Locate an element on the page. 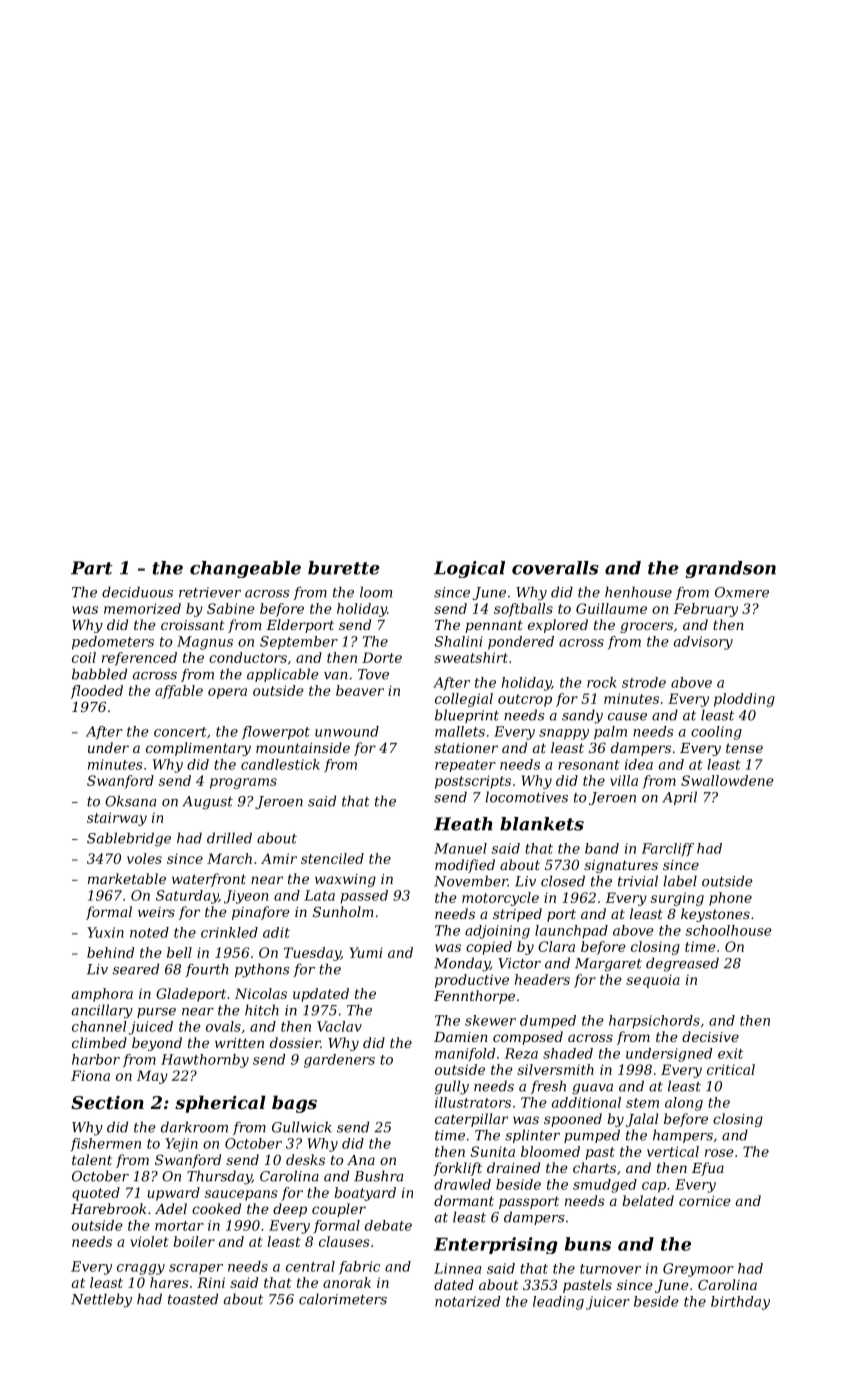 Image resolution: width=849 pixels, height=1400 pixels. birthday is located at coordinates (740, 1303).
